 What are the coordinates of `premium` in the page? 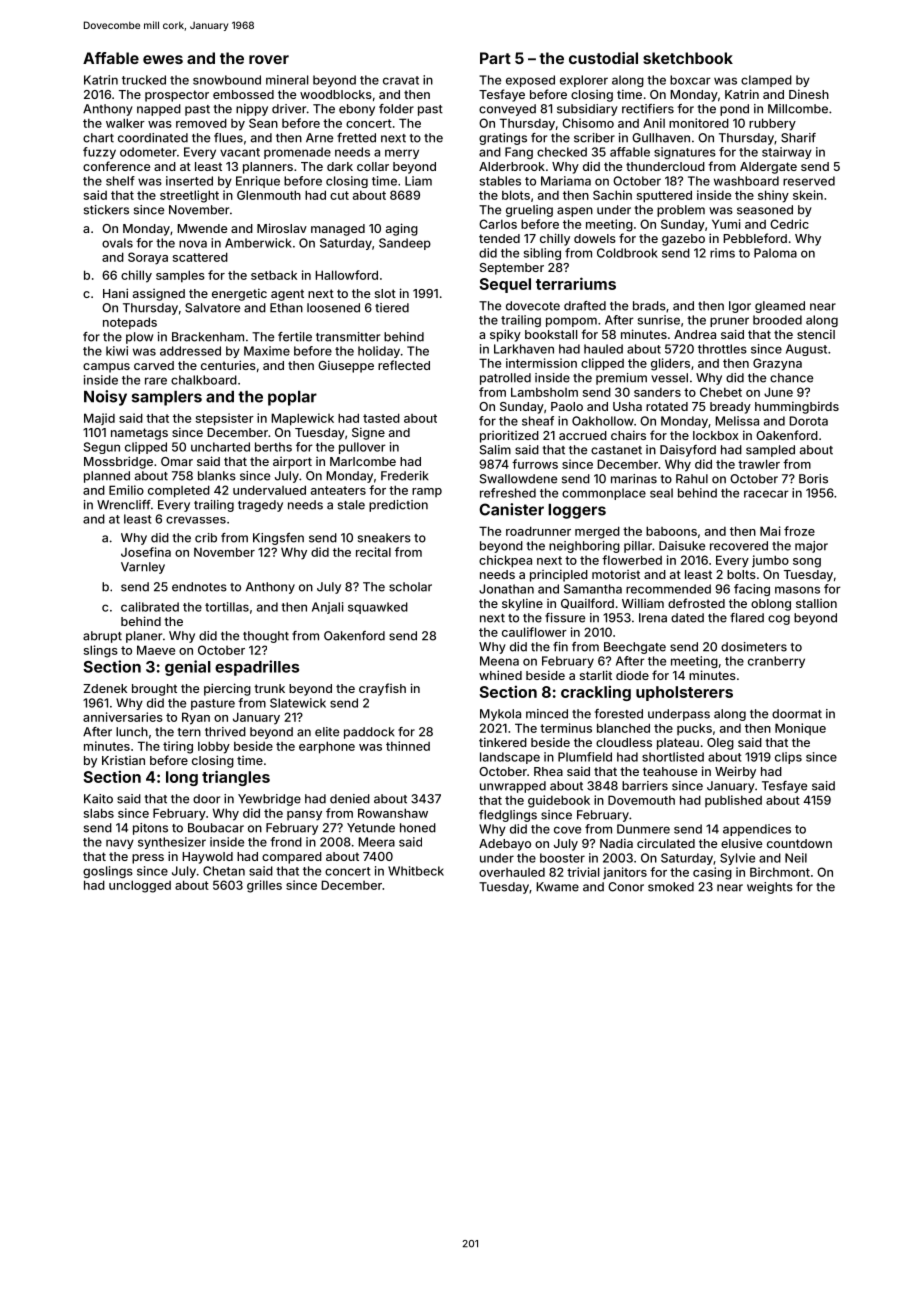 It's located at (621, 379).
